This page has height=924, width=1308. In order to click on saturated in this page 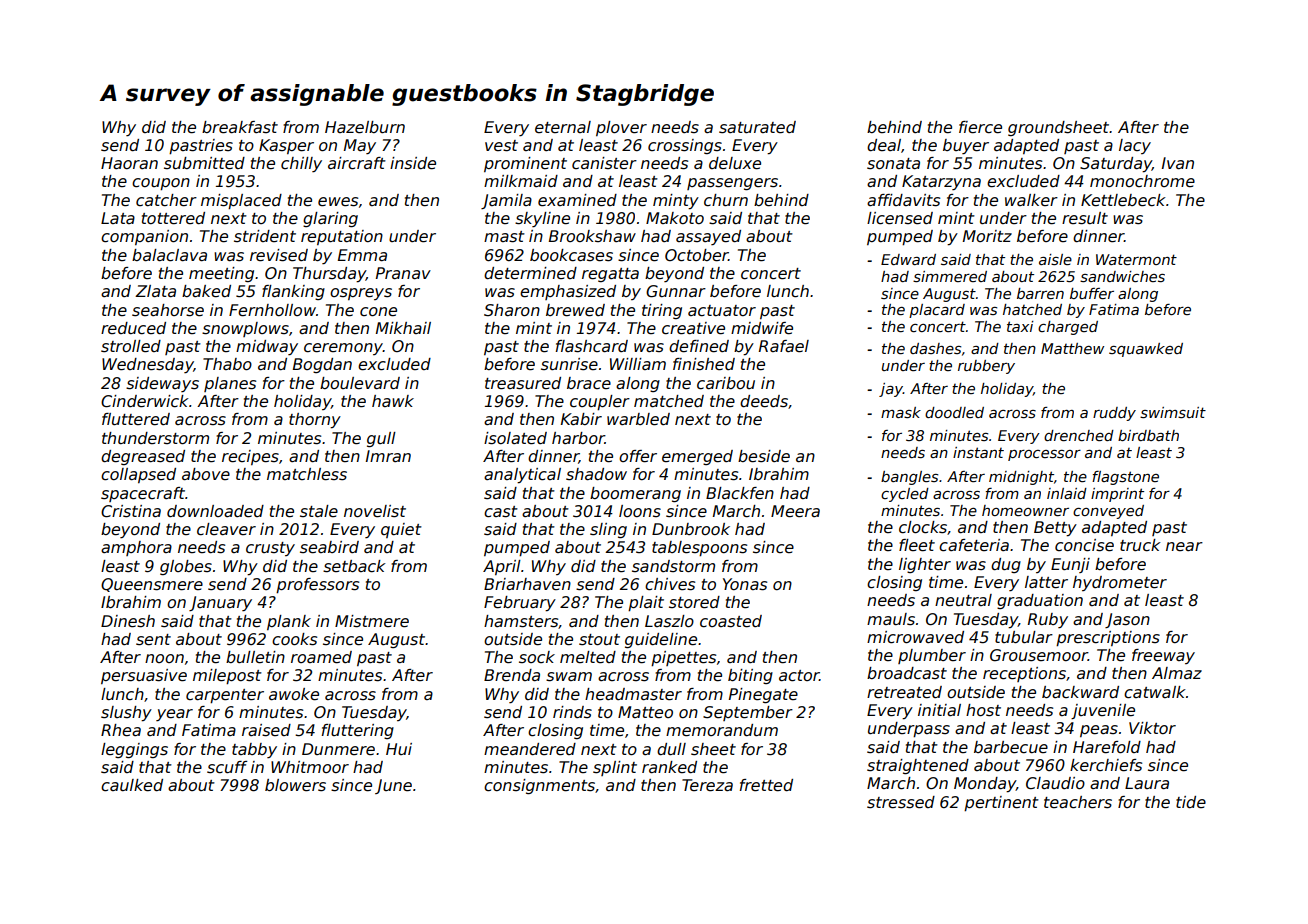, I will do `click(757, 127)`.
